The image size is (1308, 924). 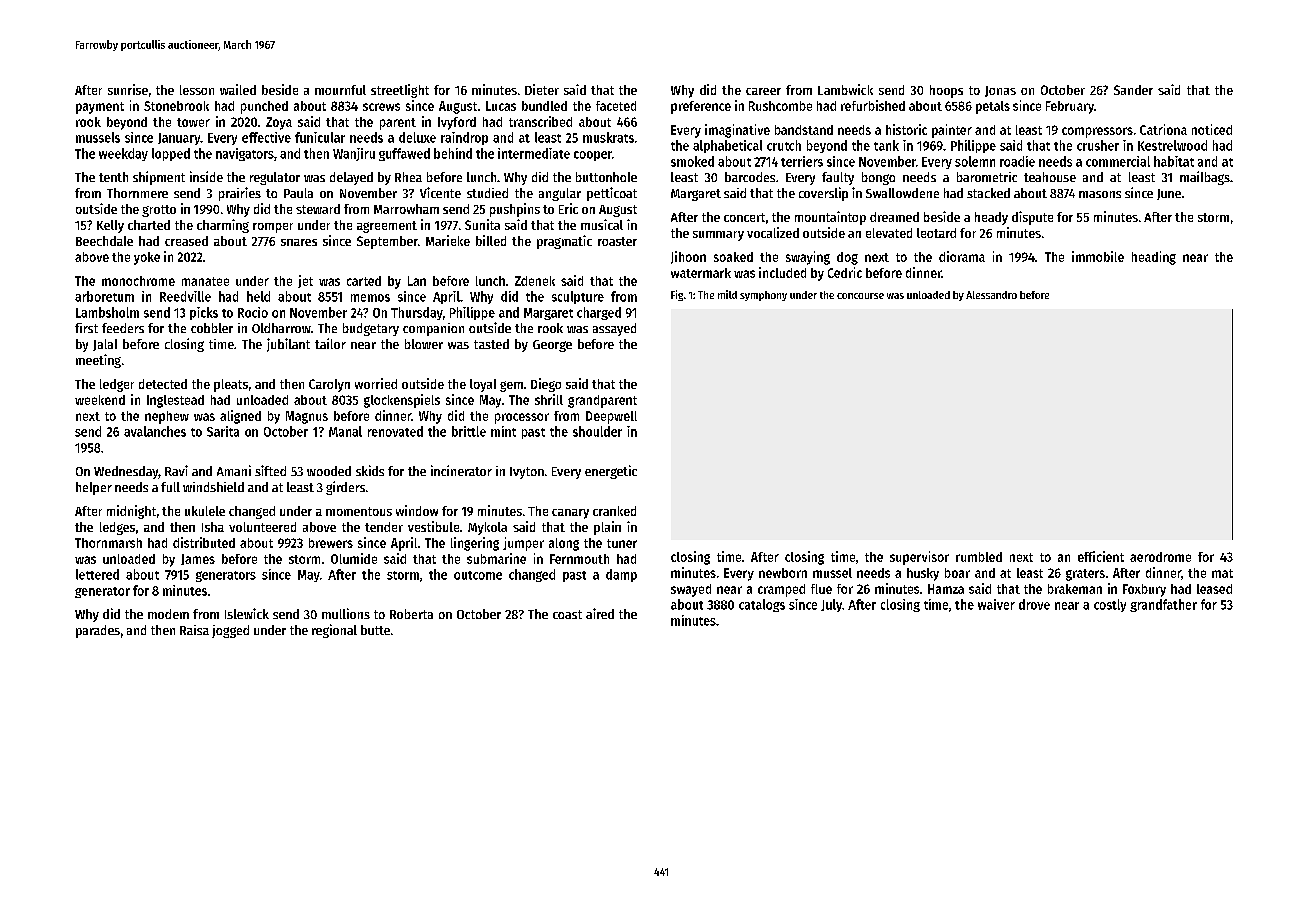 What do you see at coordinates (1160, 557) in the page?
I see `aerodrome` at bounding box center [1160, 557].
